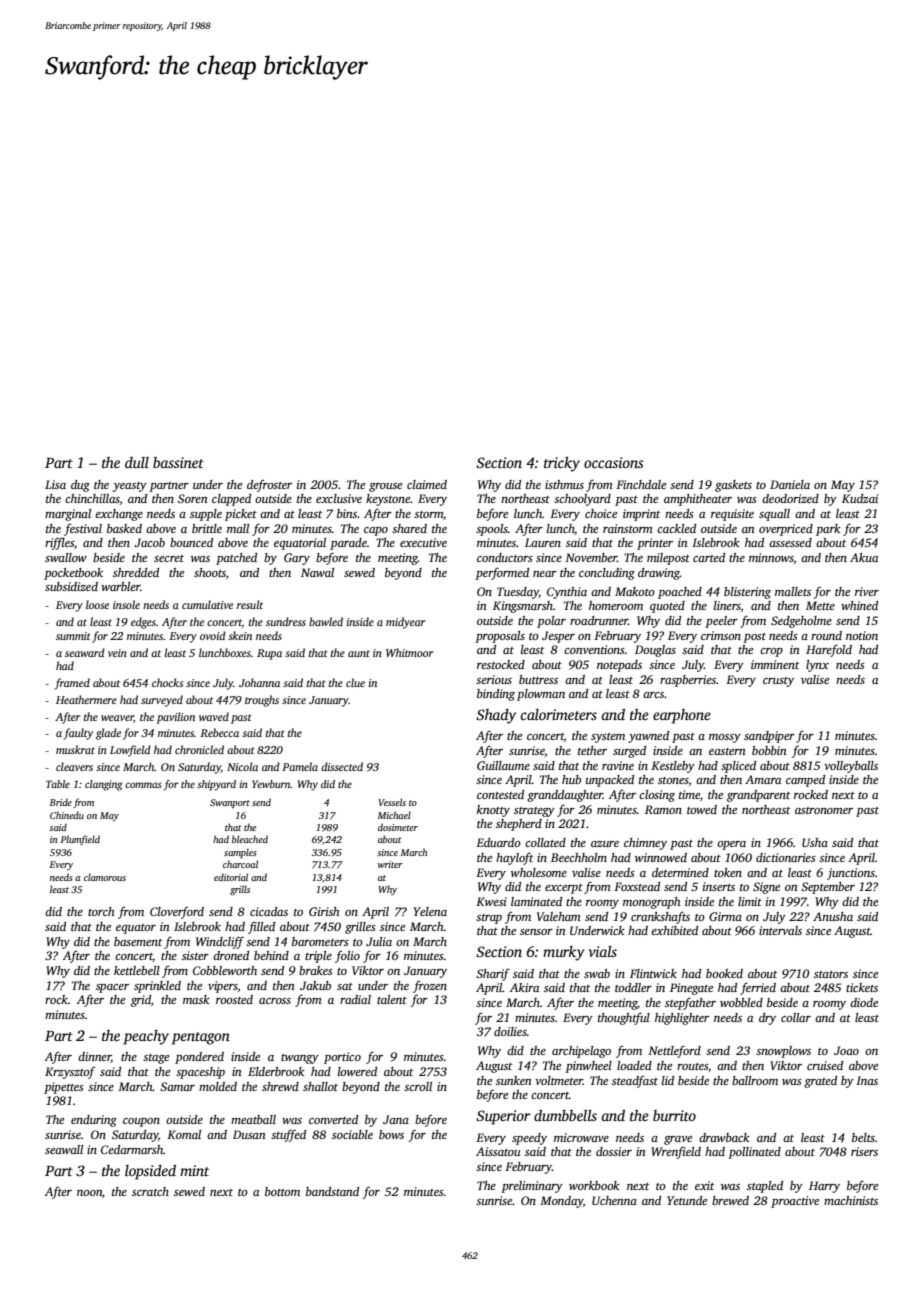 The height and width of the page is (1308, 924). I want to click on dull, so click(137, 462).
